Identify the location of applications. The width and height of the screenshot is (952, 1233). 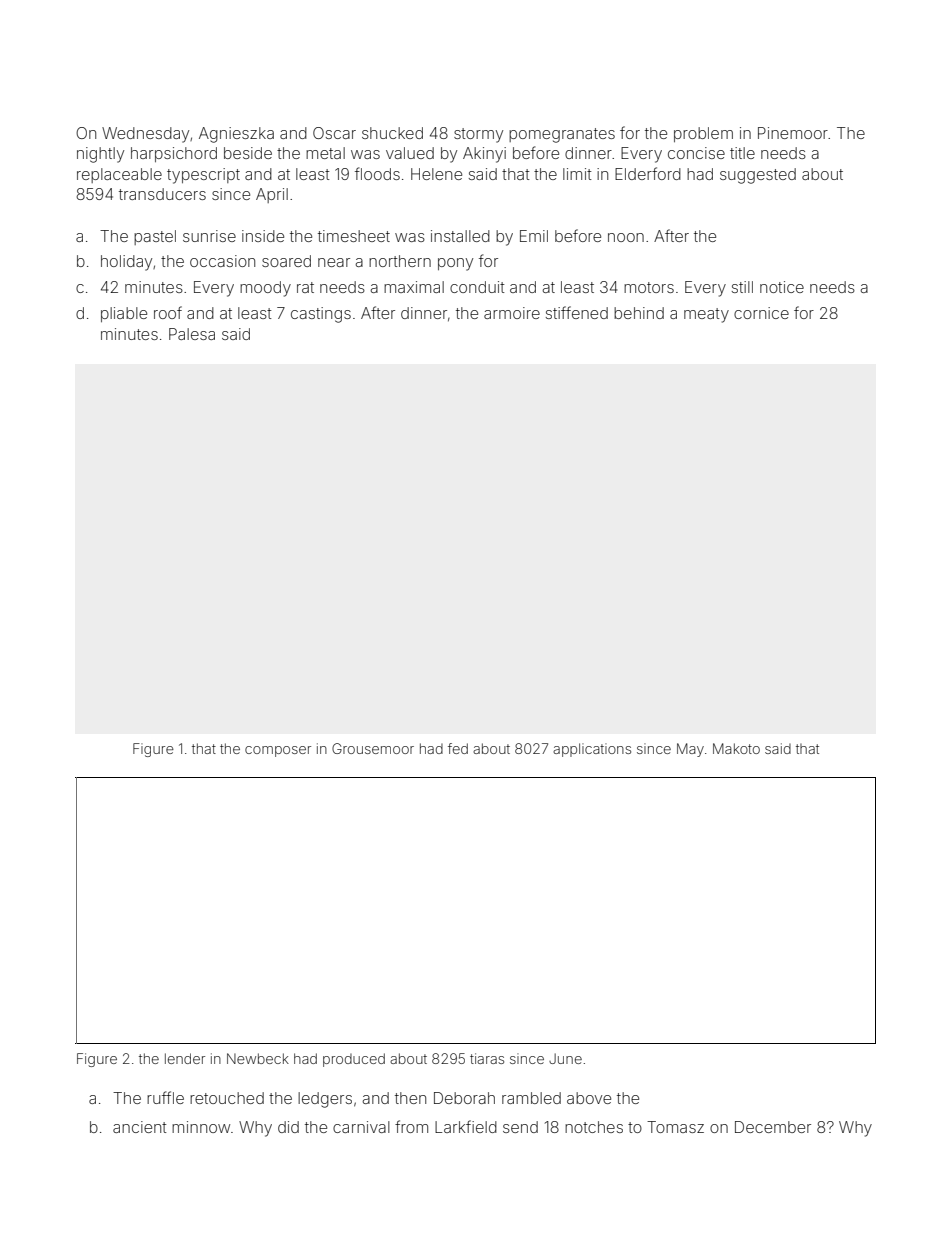
(592, 750).
